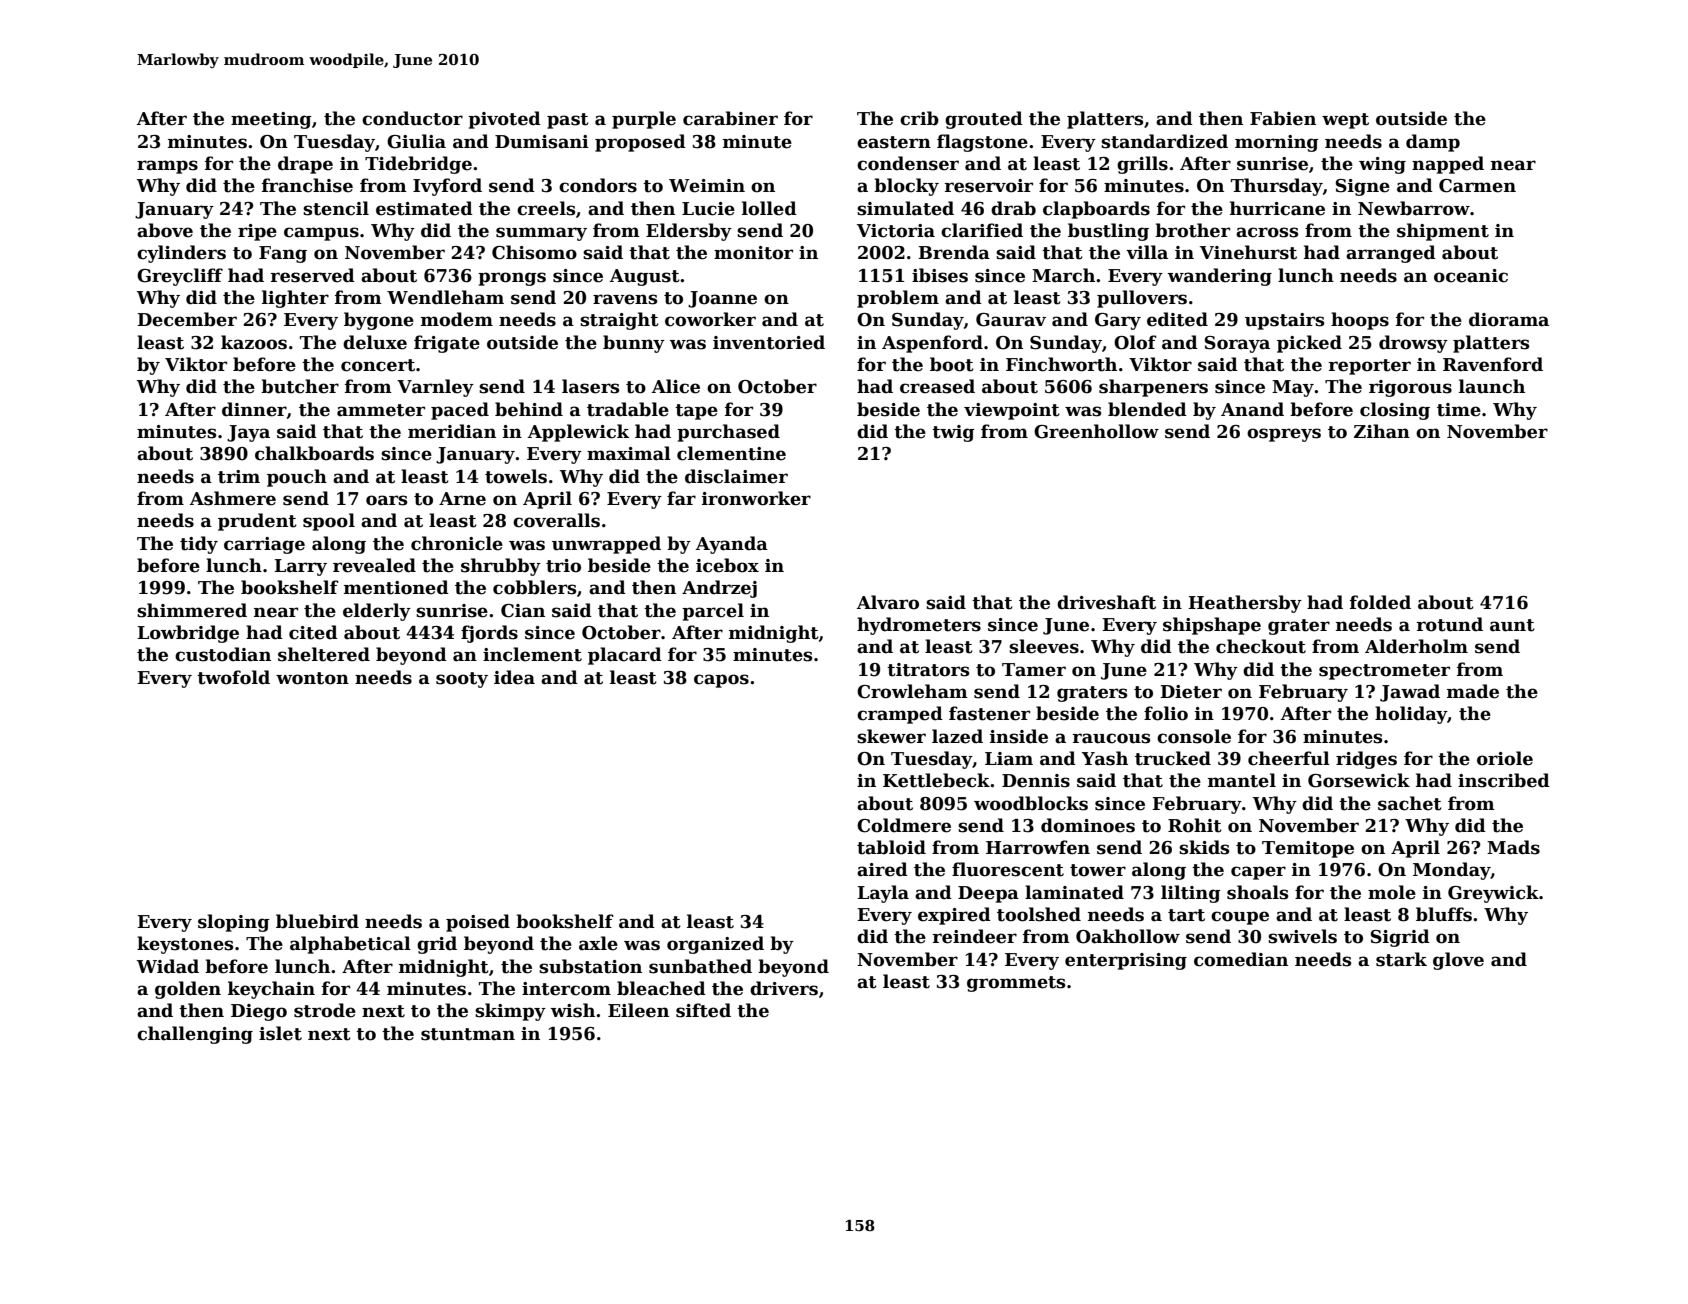 This screenshot has width=1688, height=1304. Describe the element at coordinates (350, 945) in the screenshot. I see `alphabetical` at that location.
